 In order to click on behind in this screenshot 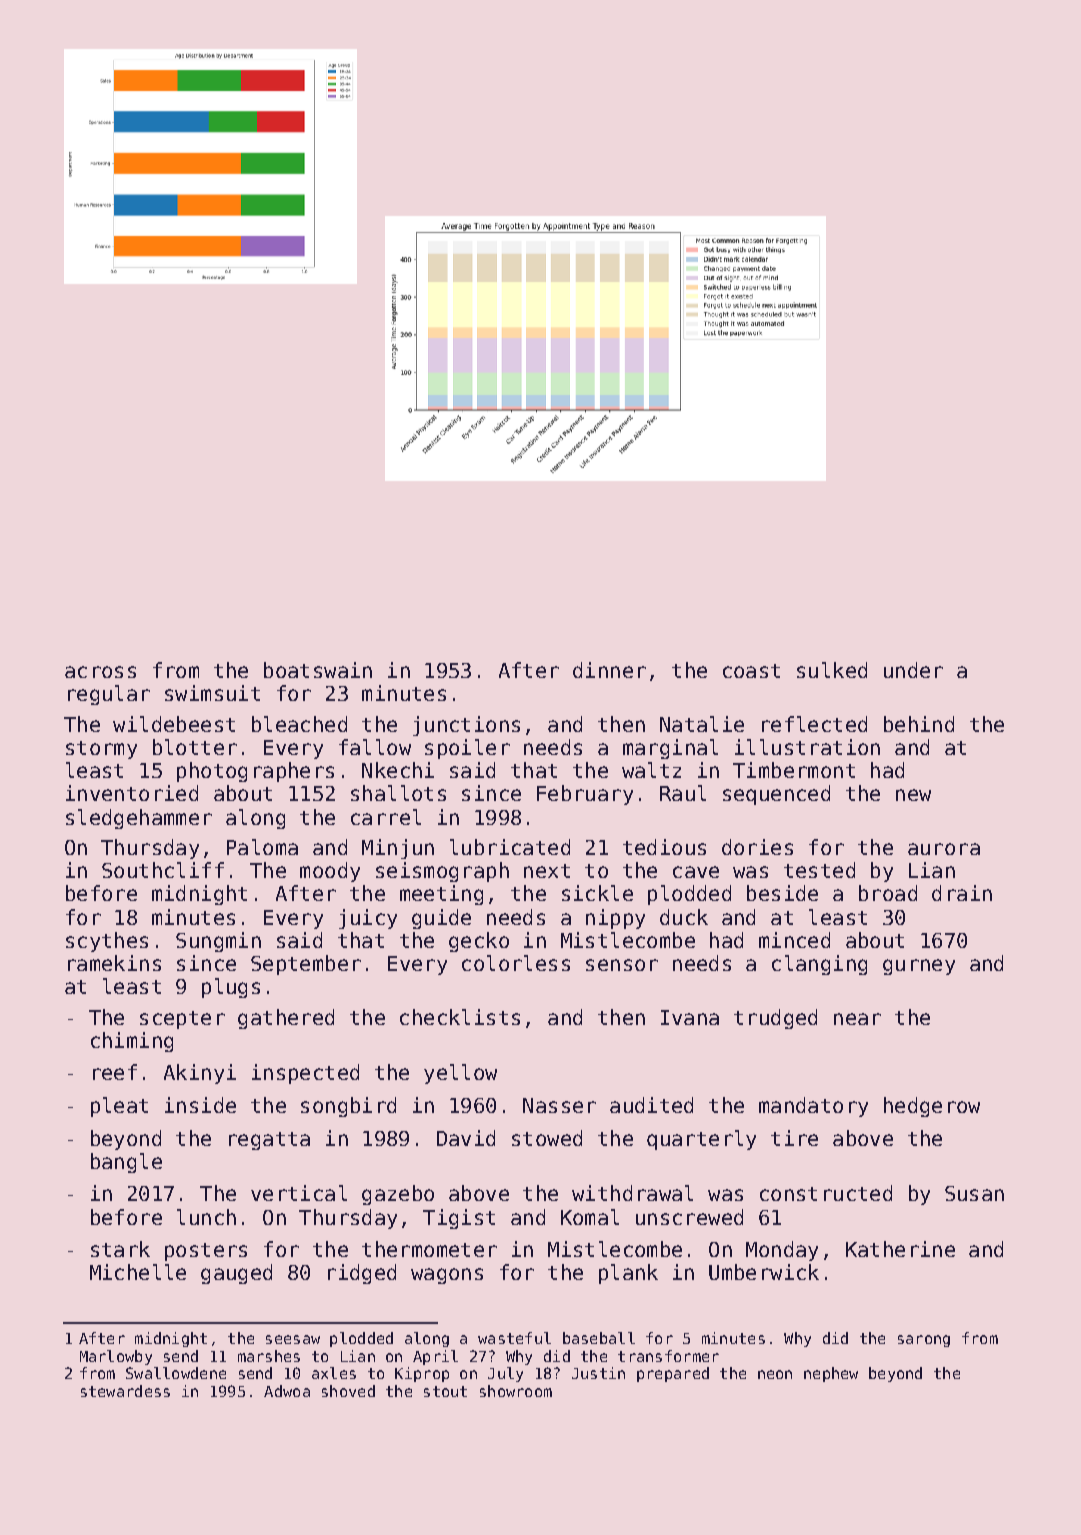, I will do `click(919, 724)`.
